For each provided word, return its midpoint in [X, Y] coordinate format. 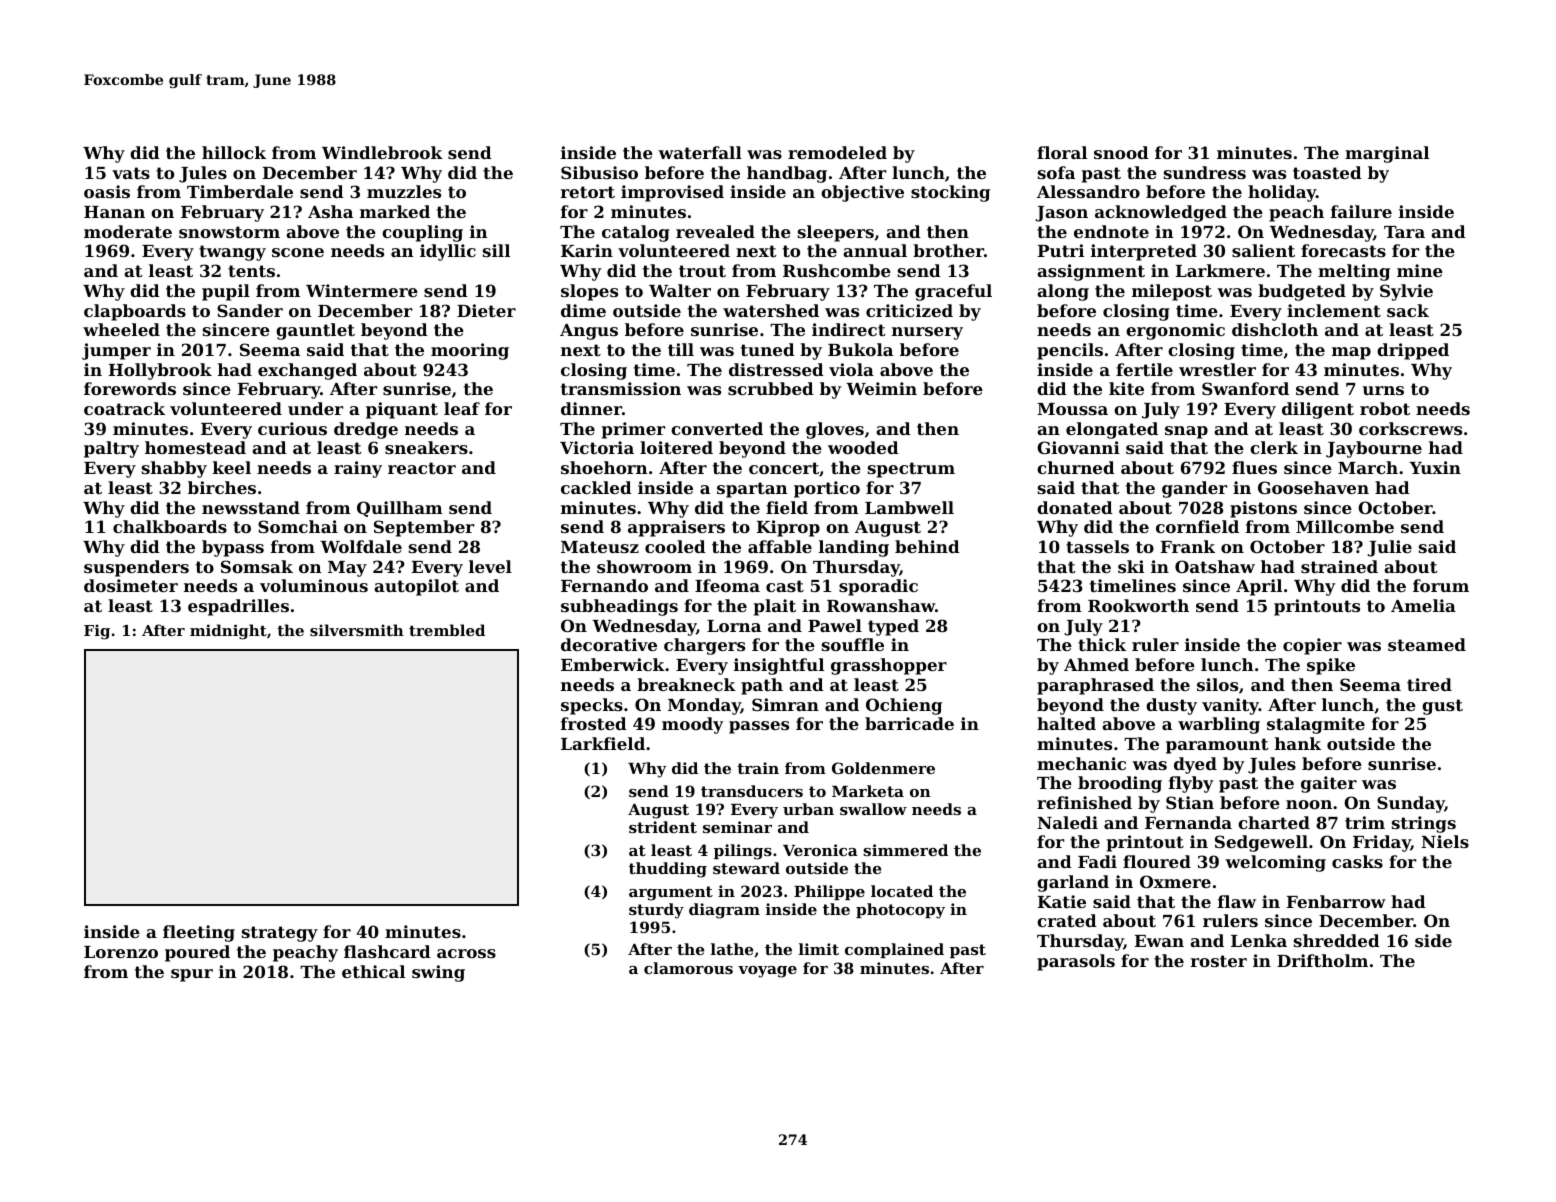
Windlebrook [382, 152]
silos [1217, 684]
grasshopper [889, 666]
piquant [402, 410]
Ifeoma [727, 585]
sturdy [656, 911]
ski [1131, 566]
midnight [228, 632]
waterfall [700, 152]
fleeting [199, 933]
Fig [97, 632]
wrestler [1217, 369]
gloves [835, 430]
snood [1121, 152]
